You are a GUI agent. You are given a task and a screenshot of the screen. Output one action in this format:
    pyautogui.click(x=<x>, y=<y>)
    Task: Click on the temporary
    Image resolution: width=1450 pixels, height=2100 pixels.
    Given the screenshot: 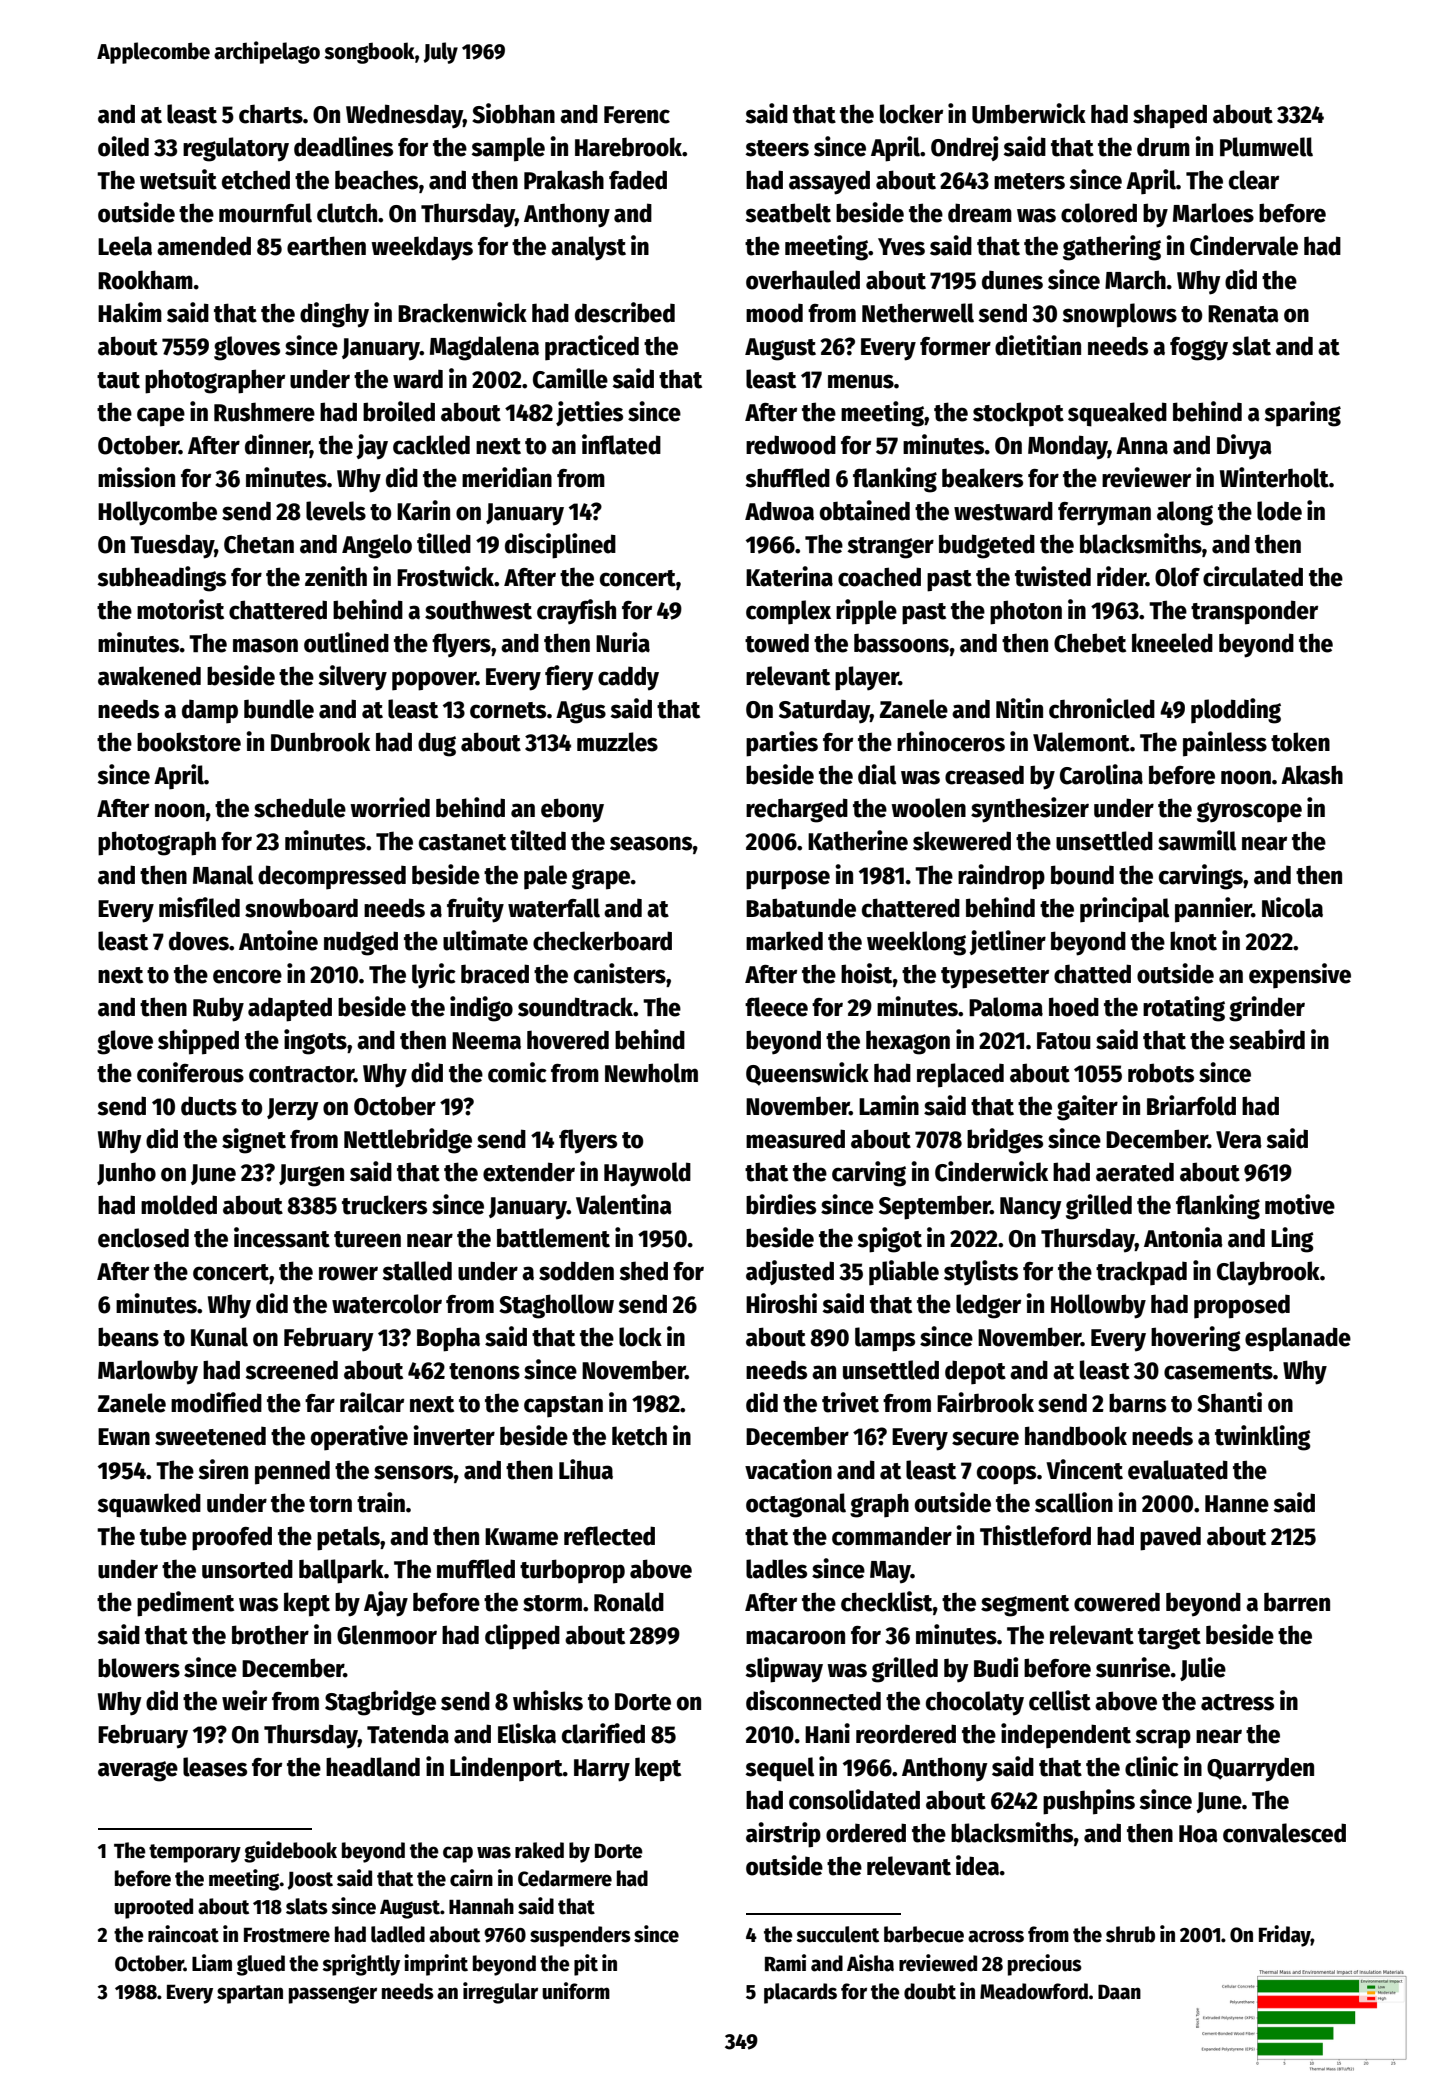 What is the action you would take?
    pyautogui.click(x=195, y=1853)
